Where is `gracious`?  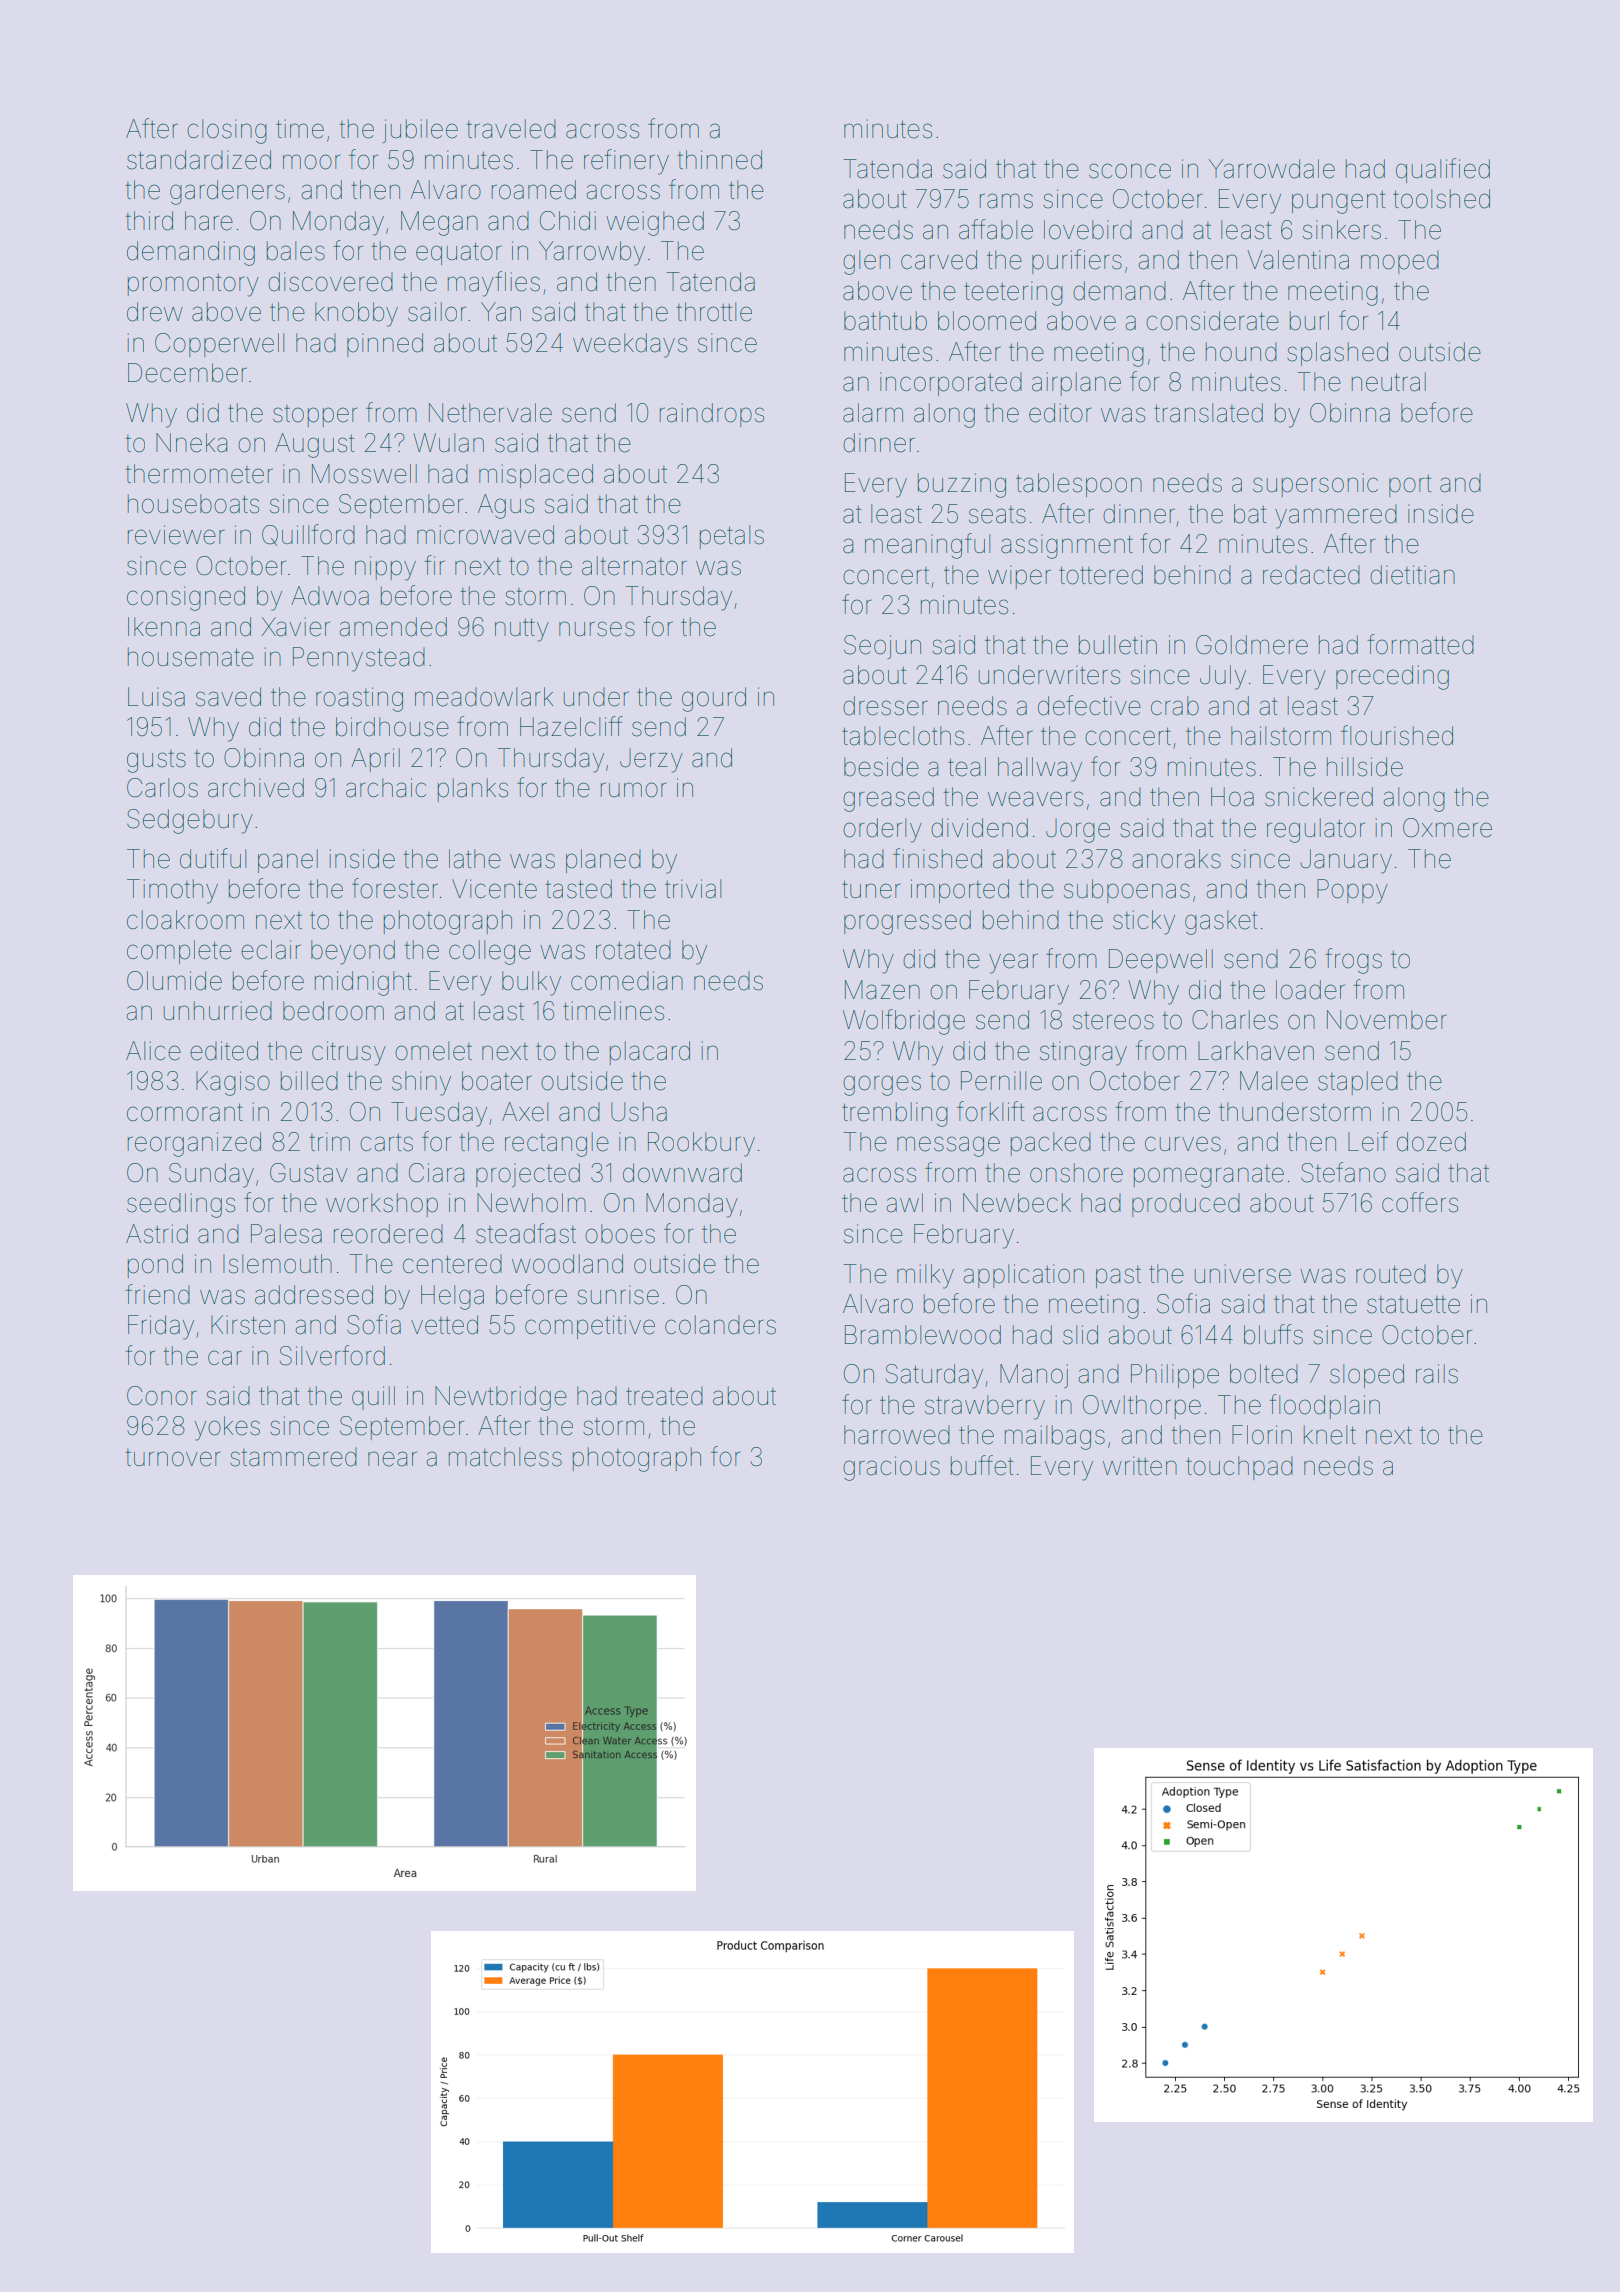
gracious is located at coordinates (891, 1468).
